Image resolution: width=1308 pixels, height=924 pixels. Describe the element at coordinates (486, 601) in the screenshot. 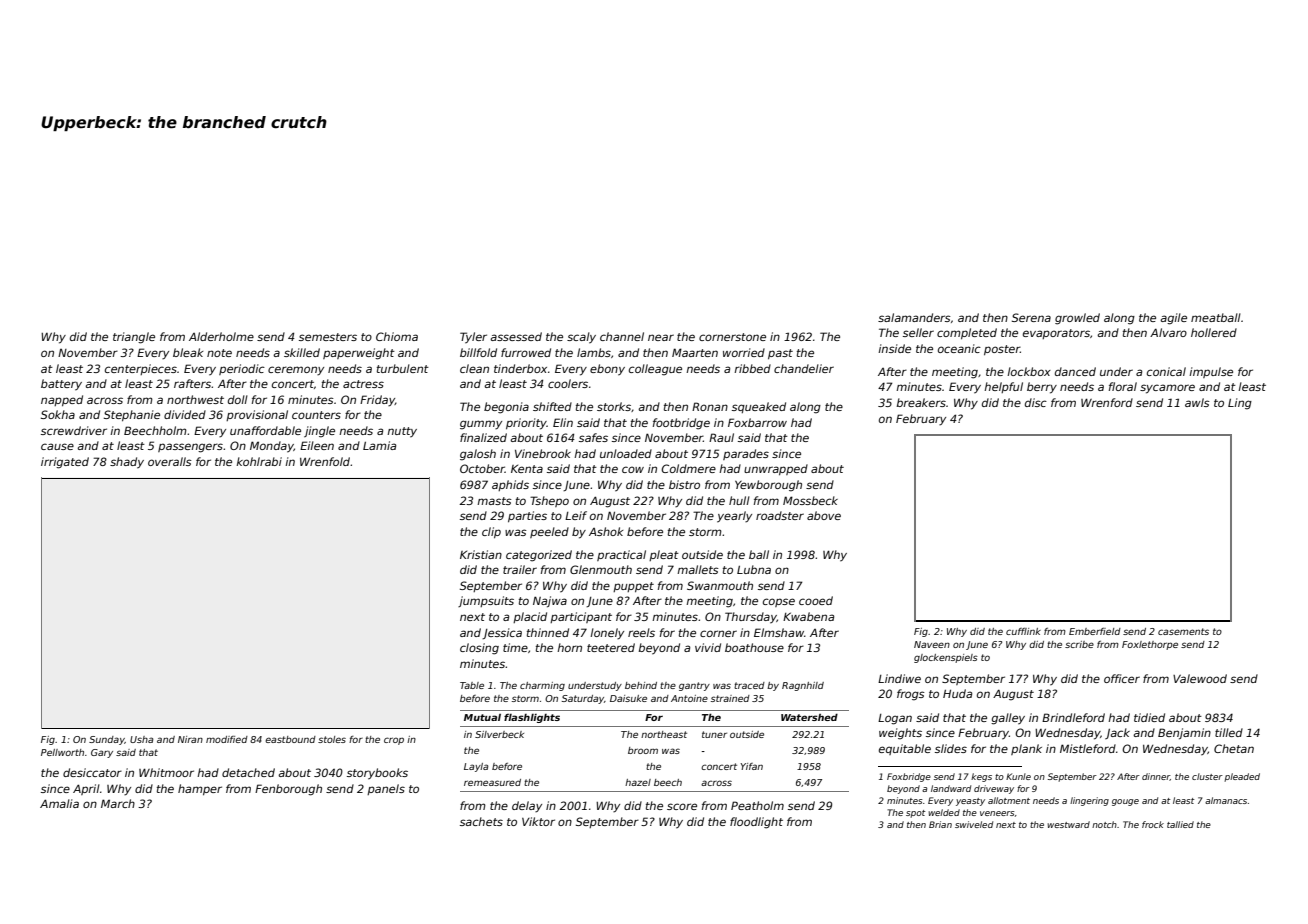

I see `jumpsuits` at that location.
